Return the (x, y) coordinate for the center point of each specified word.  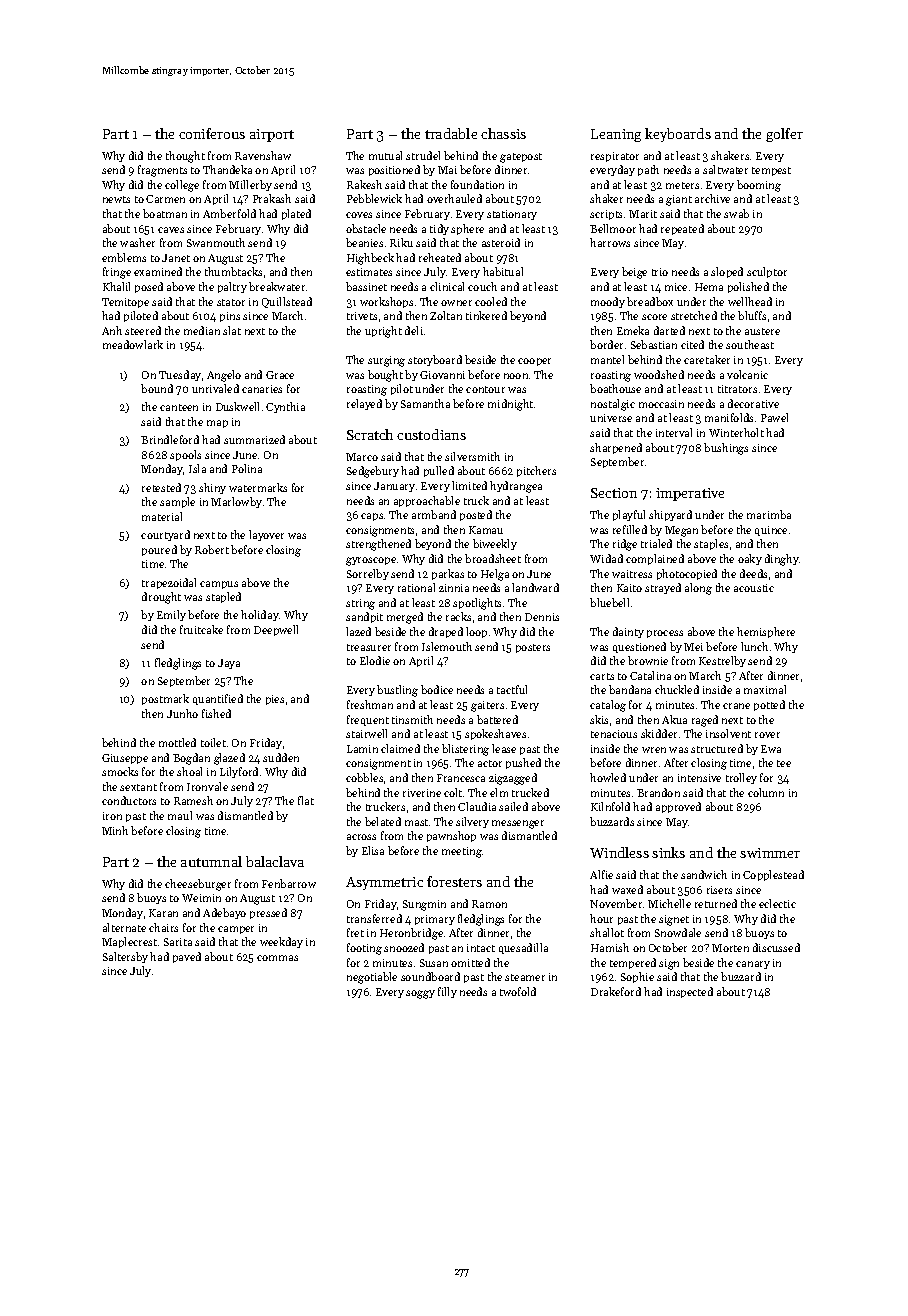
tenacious (614, 734)
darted (669, 330)
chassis (503, 133)
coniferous (212, 133)
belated (383, 821)
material (162, 516)
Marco (362, 457)
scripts (606, 215)
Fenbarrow (289, 883)
